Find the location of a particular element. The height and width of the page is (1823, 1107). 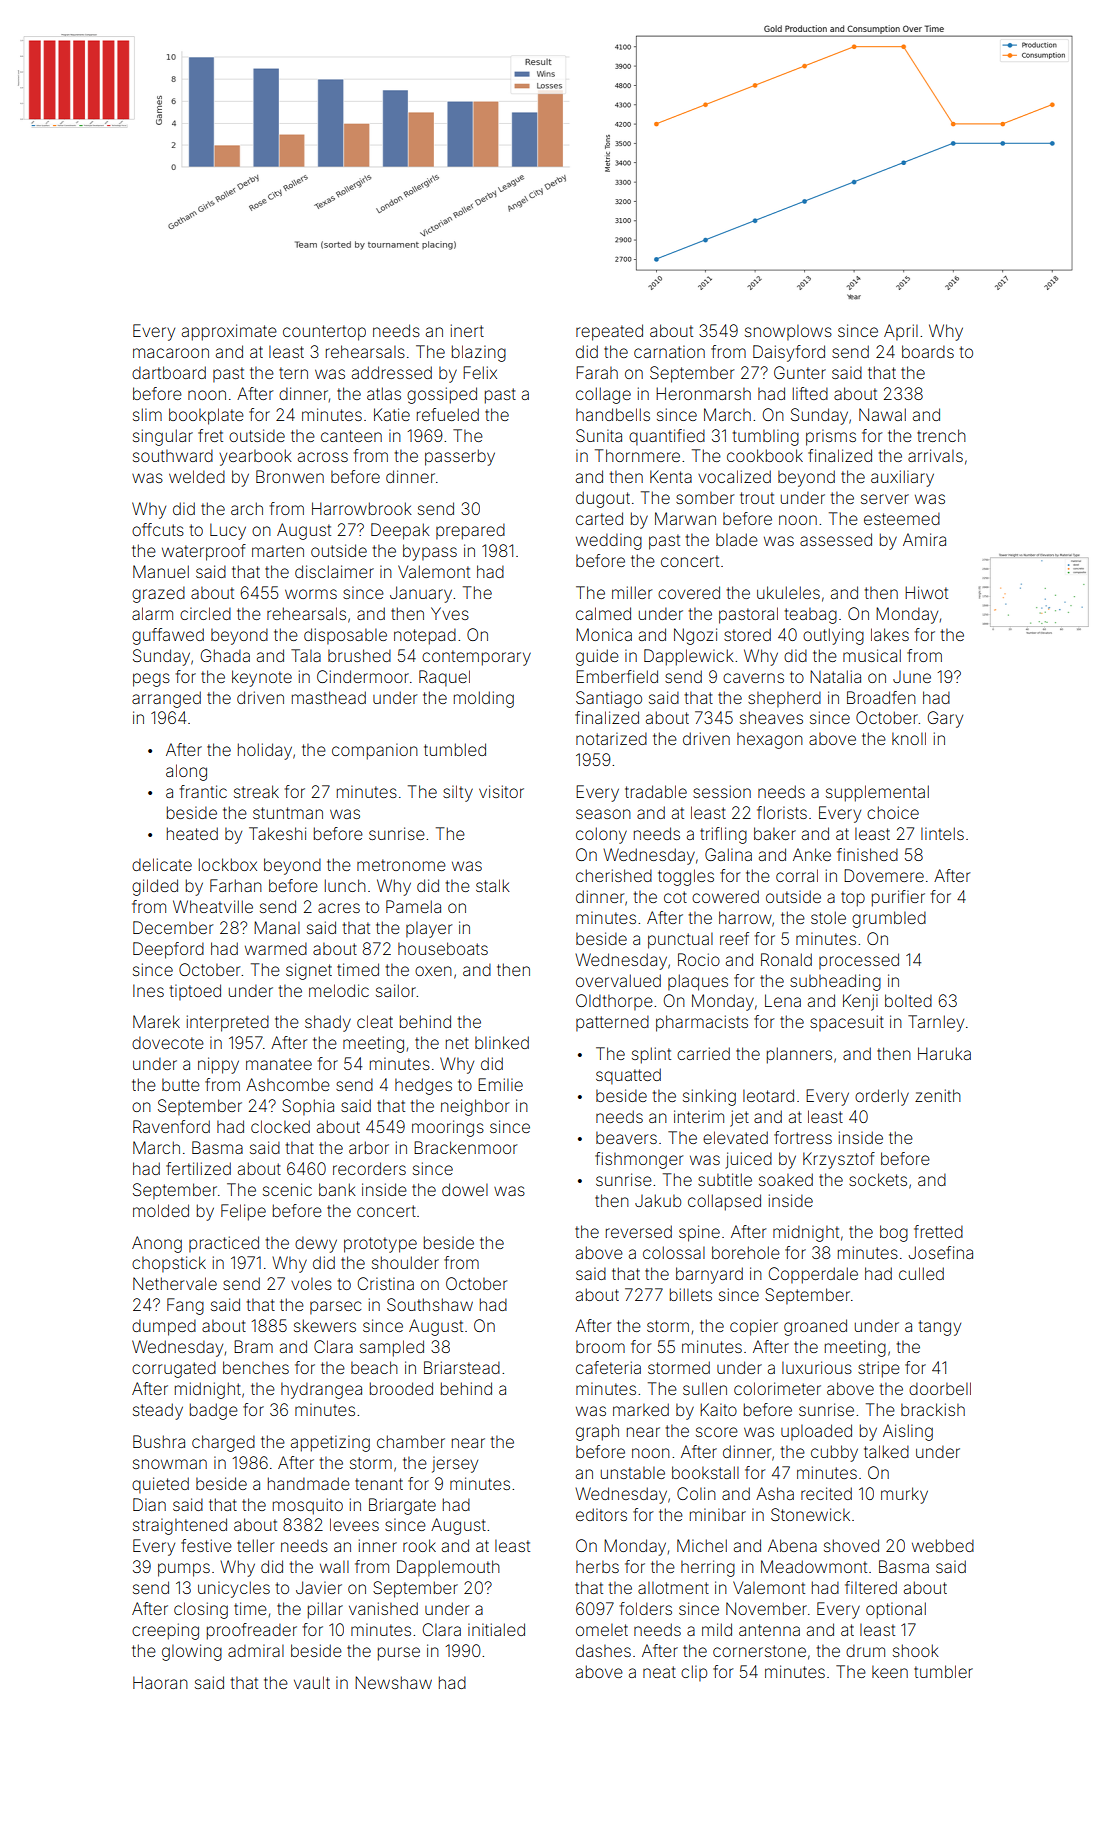

offcuts is located at coordinates (158, 529).
